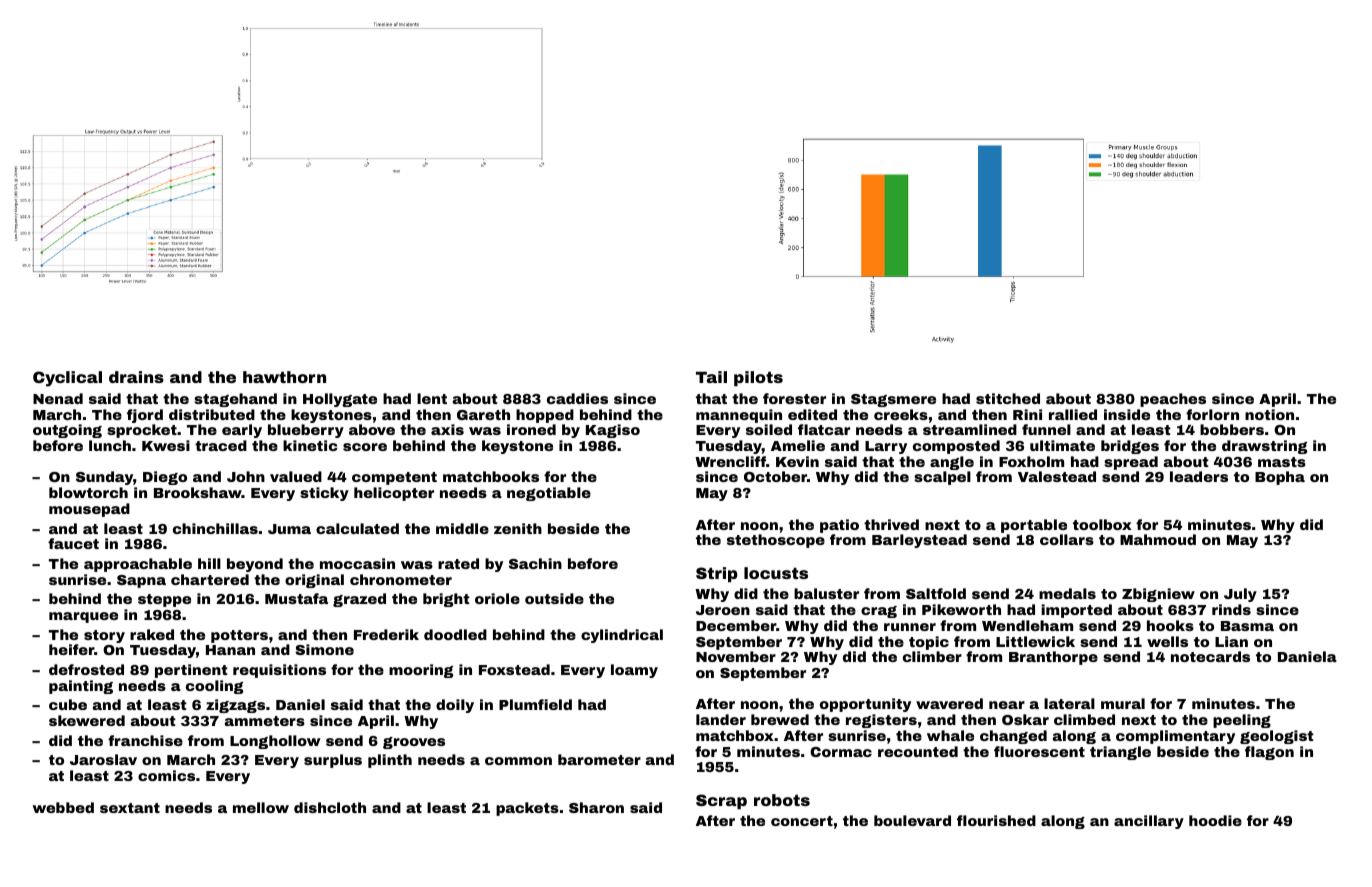 Image resolution: width=1372 pixels, height=887 pixels. I want to click on peaches, so click(1173, 400).
